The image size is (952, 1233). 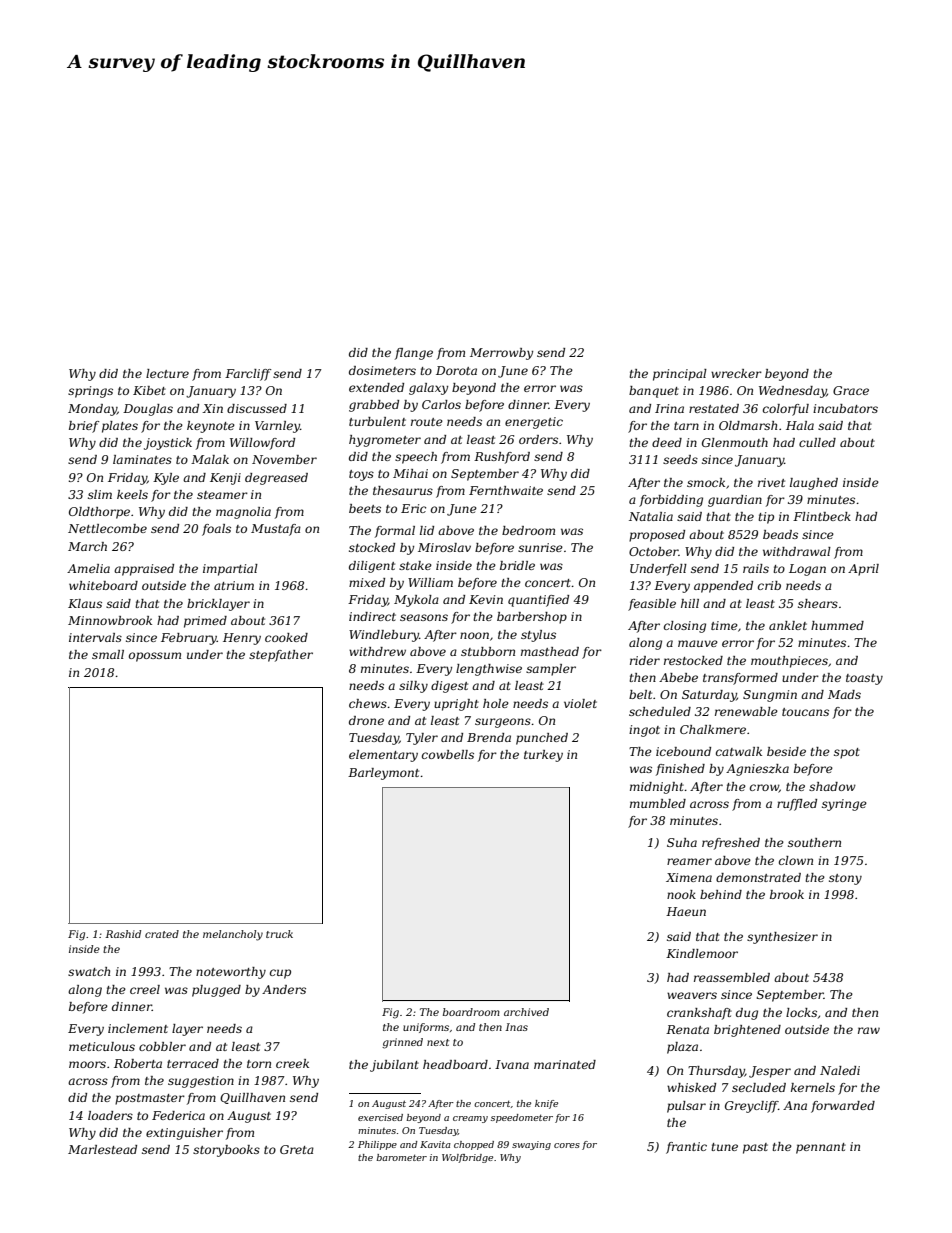 What do you see at coordinates (367, 582) in the screenshot?
I see `mixed` at bounding box center [367, 582].
